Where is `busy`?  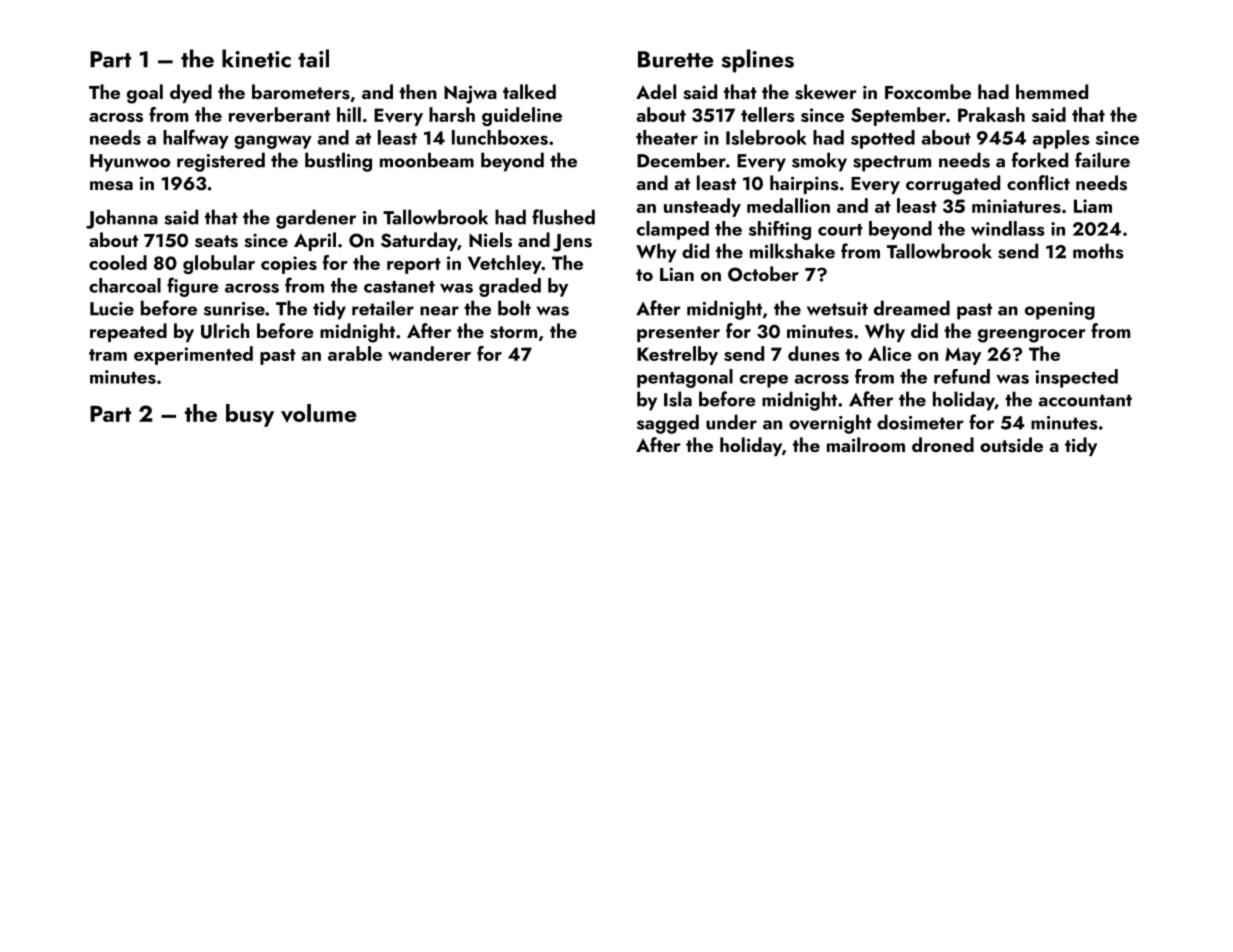
busy is located at coordinates (250, 415).
